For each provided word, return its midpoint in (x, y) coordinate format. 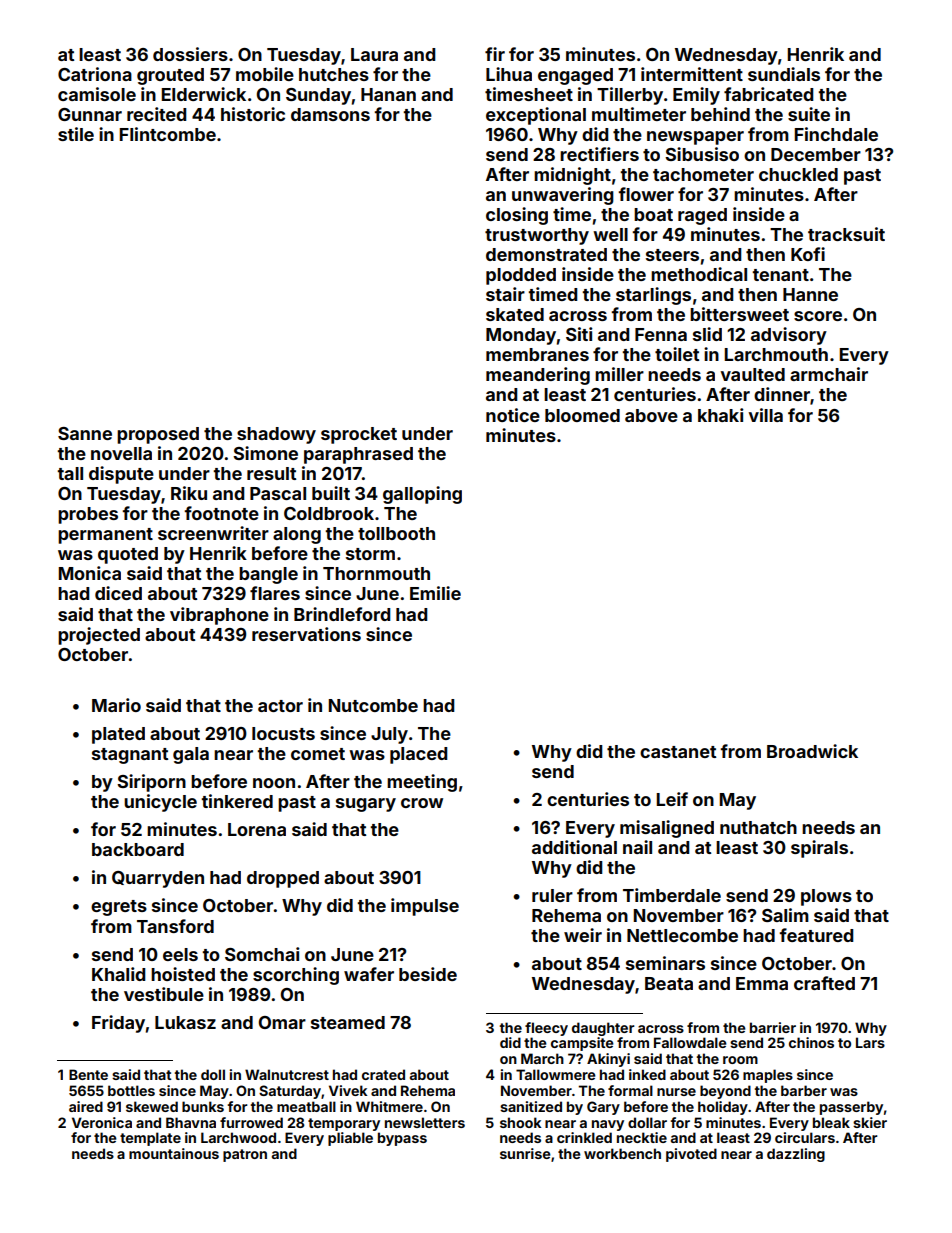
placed (418, 755)
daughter (603, 1029)
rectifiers (599, 154)
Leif (672, 799)
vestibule (164, 994)
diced (118, 593)
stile (76, 134)
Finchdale (836, 134)
